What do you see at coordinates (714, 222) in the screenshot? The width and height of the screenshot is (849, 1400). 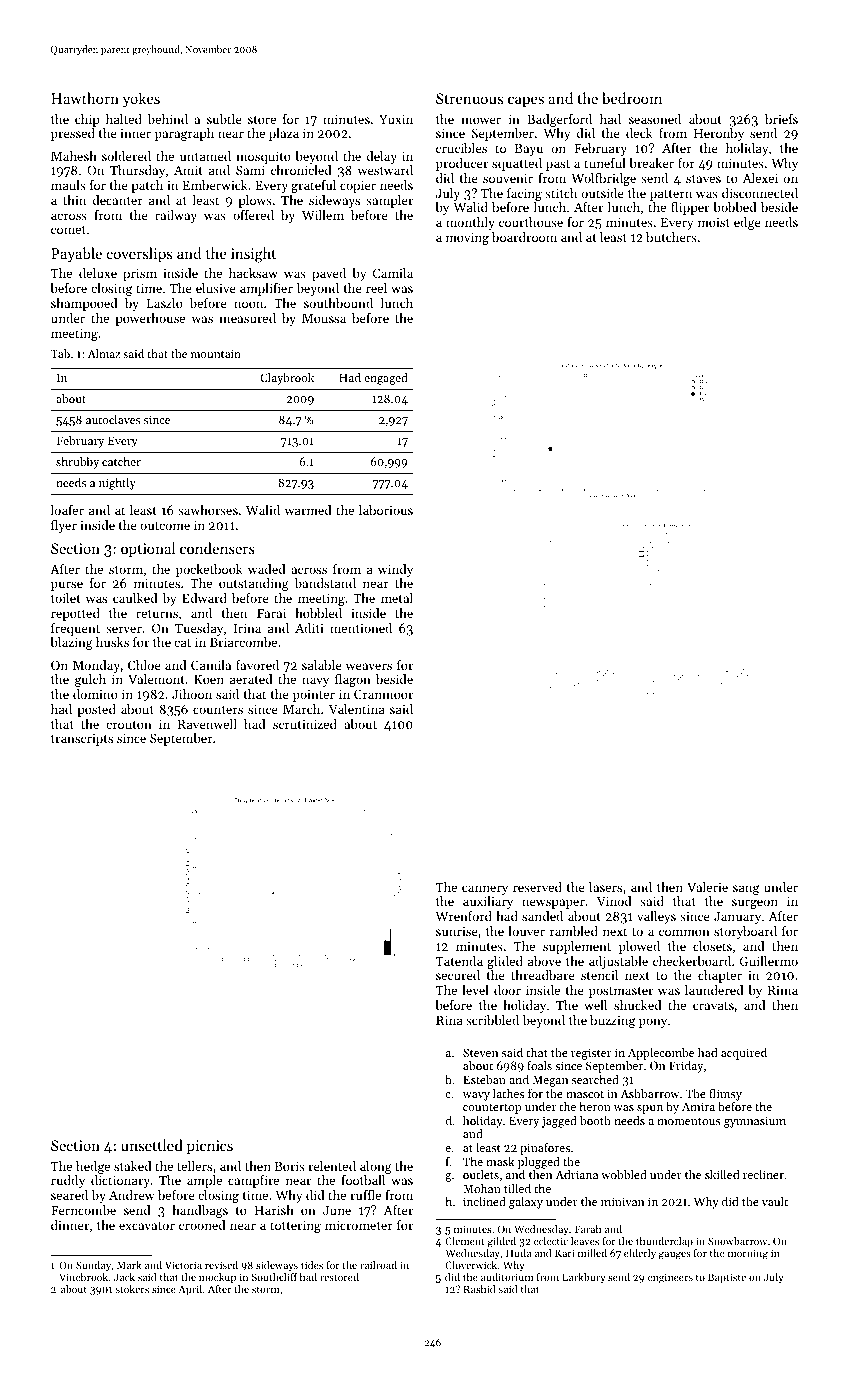 I see `moist` at bounding box center [714, 222].
